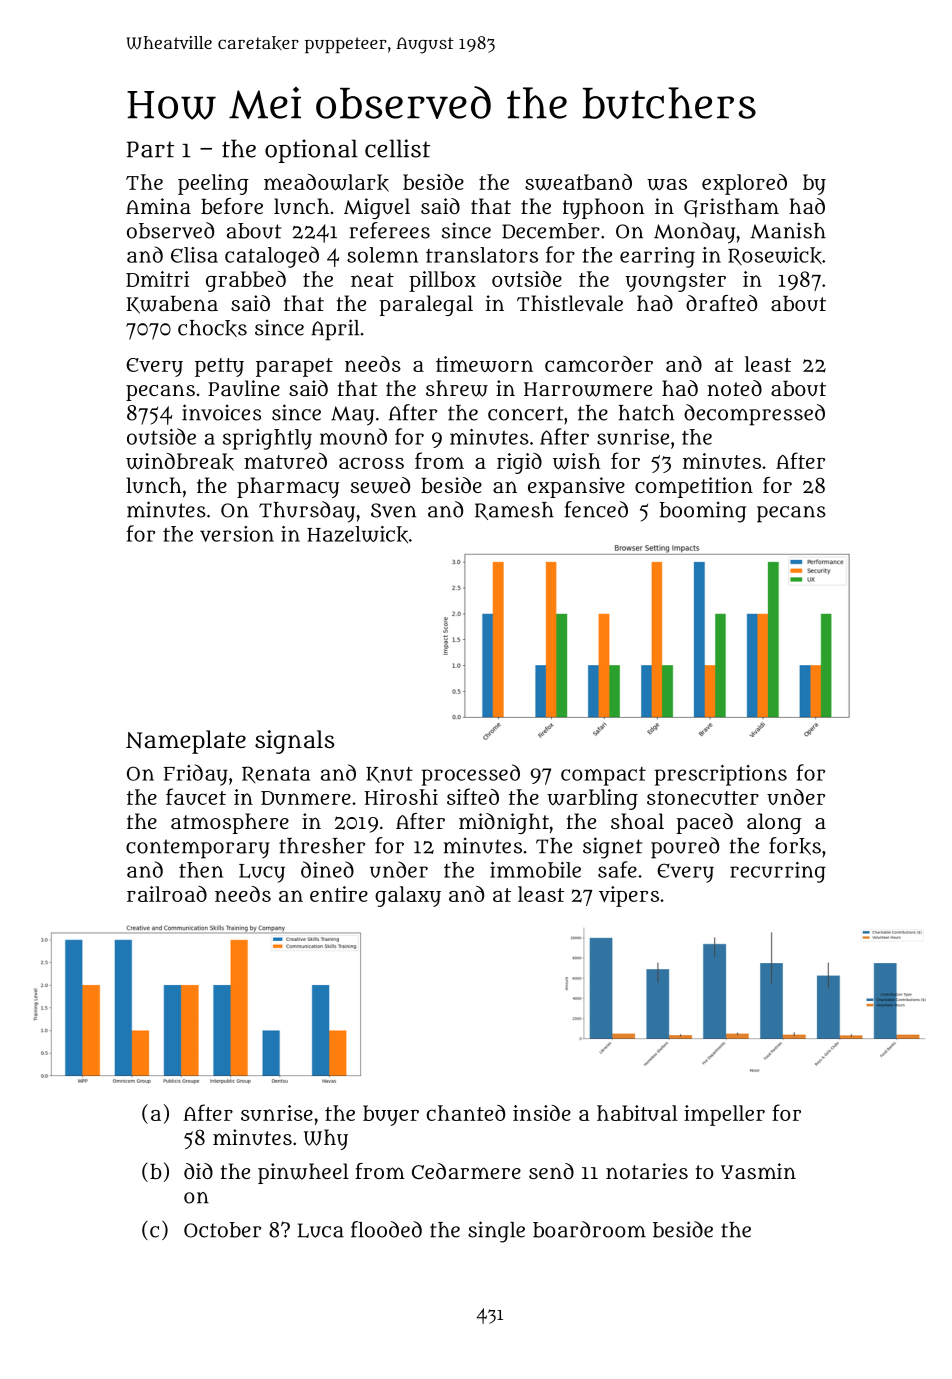  Describe the element at coordinates (230, 823) in the image. I see `atmosphere` at that location.
